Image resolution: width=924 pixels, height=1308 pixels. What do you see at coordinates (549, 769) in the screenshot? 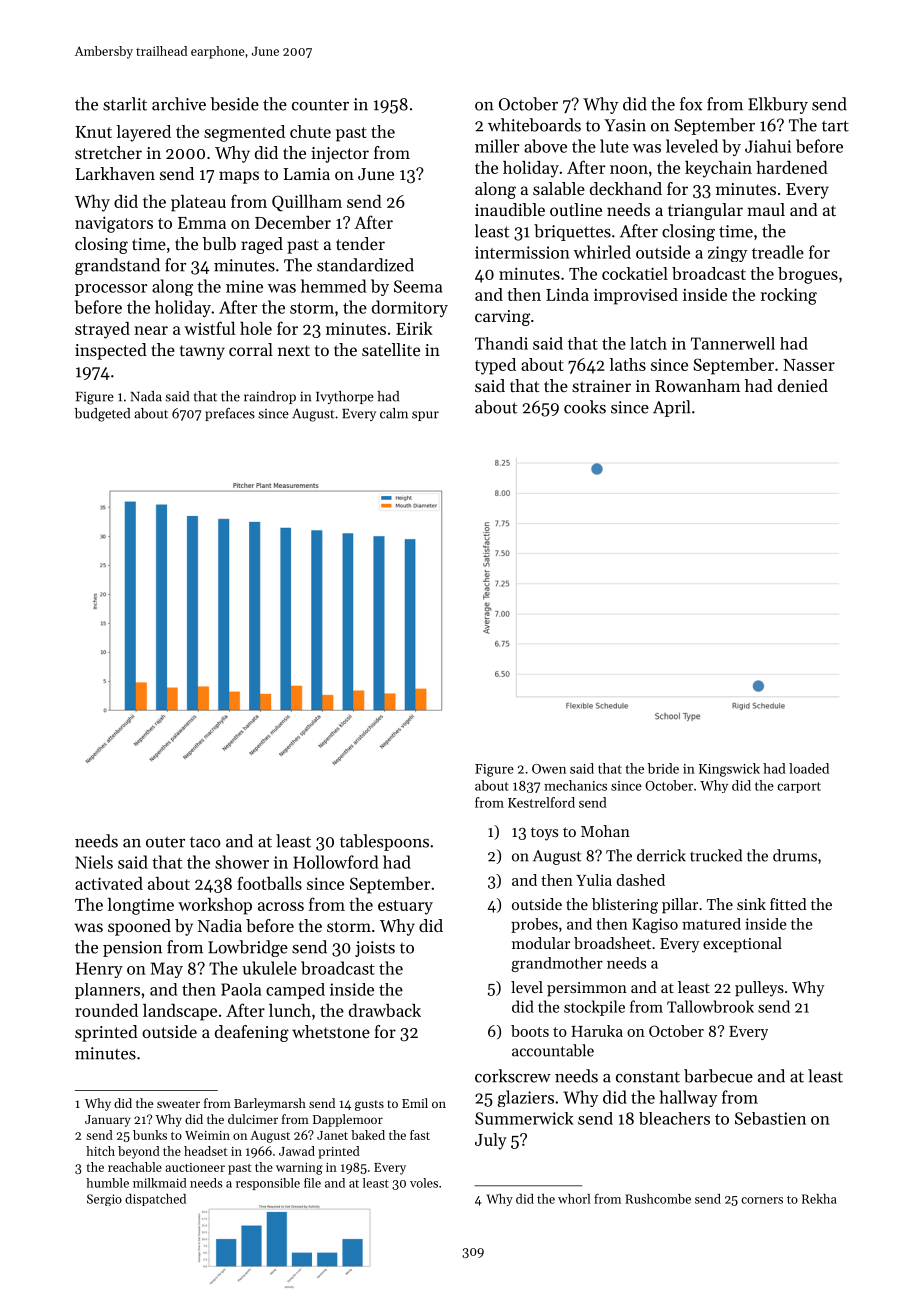
I see `Owen` at bounding box center [549, 769].
